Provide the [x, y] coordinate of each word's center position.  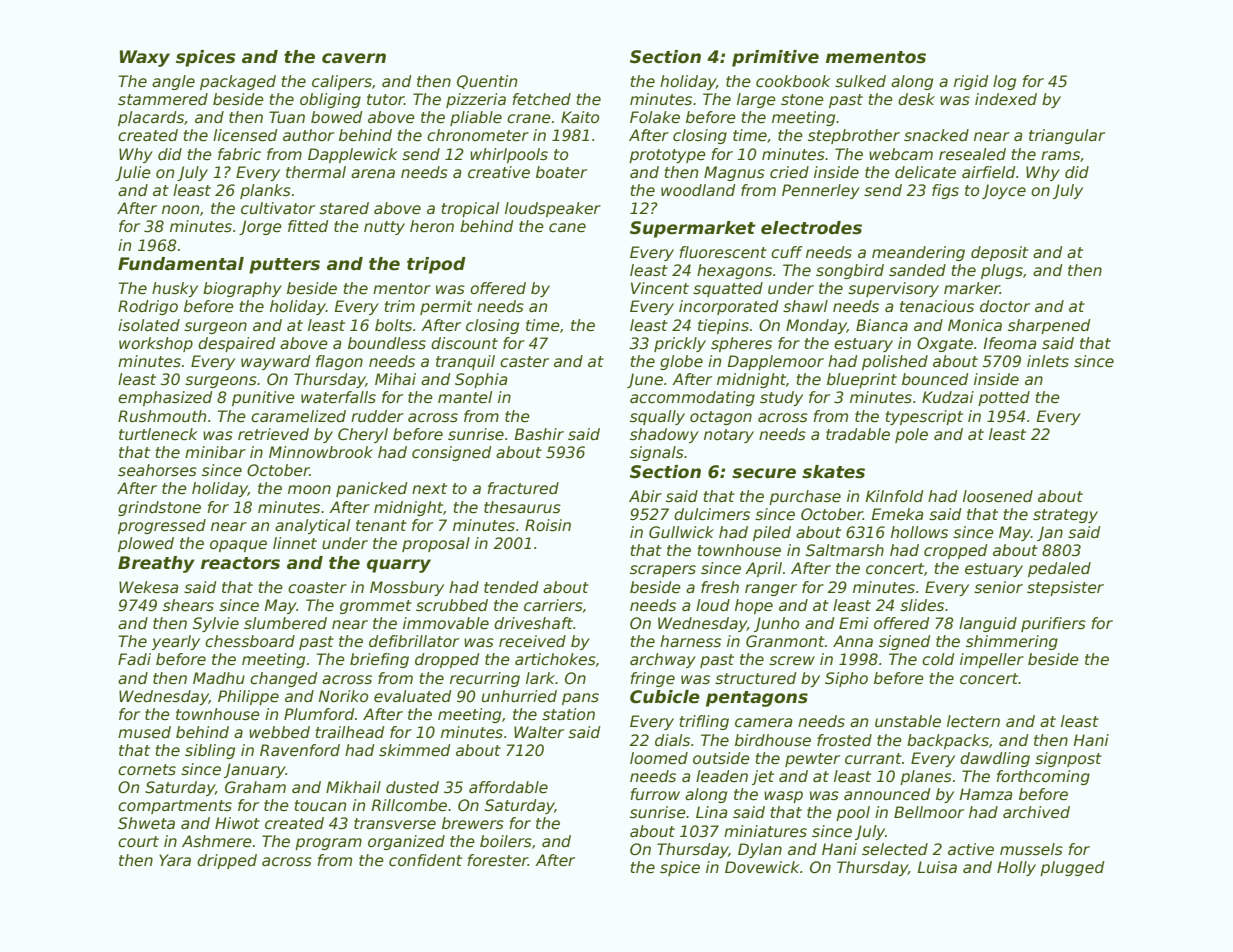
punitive [263, 398]
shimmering [1012, 642]
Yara [175, 860]
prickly [680, 344]
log [1004, 82]
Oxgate [945, 344]
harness [690, 641]
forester [497, 860]
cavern [354, 58]
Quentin [487, 82]
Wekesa [148, 587]
